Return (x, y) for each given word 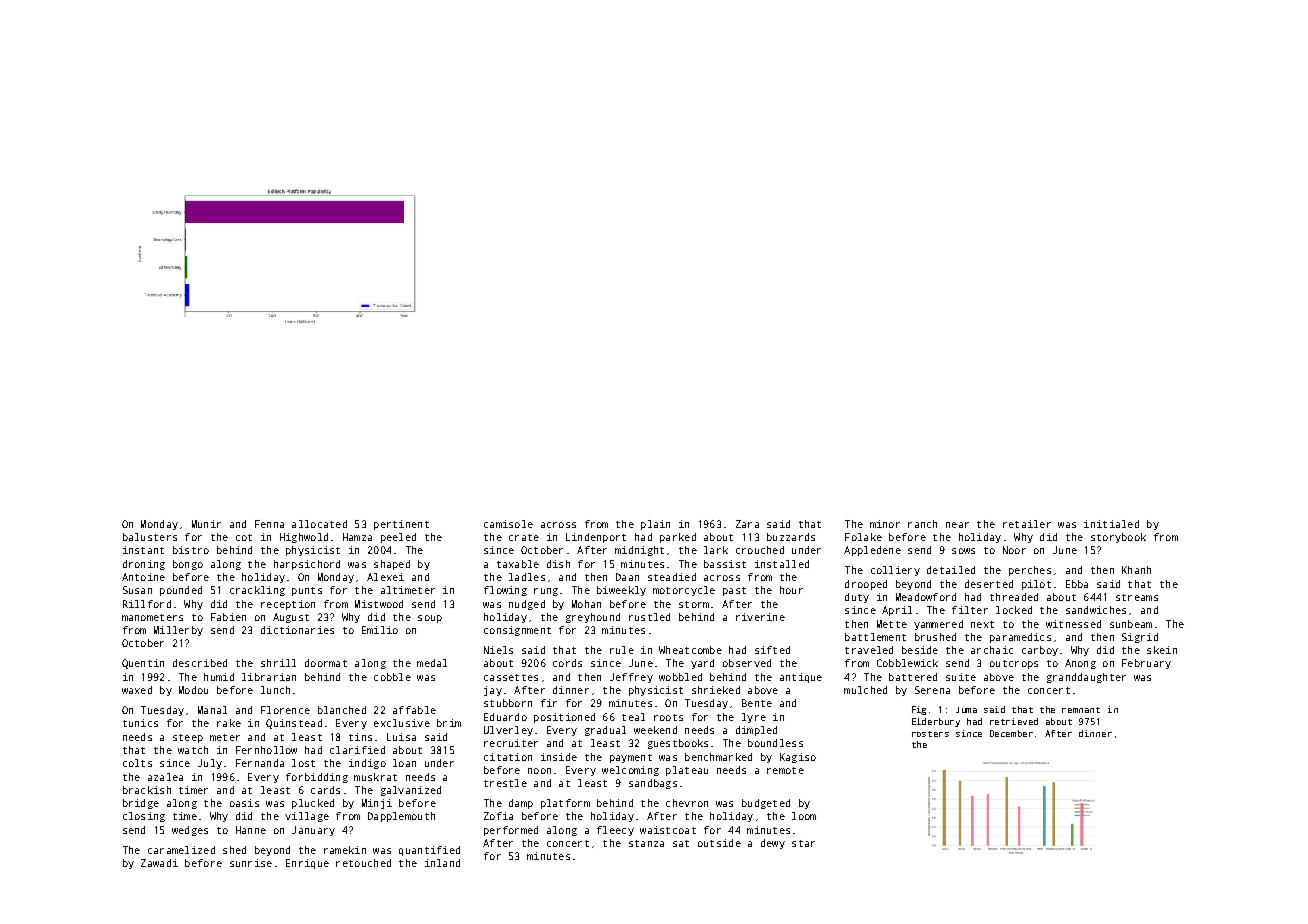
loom (804, 816)
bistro (191, 550)
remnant (1081, 710)
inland (442, 863)
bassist (725, 564)
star (803, 843)
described (200, 663)
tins (360, 737)
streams (1137, 597)
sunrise (251, 863)
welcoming (630, 771)
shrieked (716, 690)
